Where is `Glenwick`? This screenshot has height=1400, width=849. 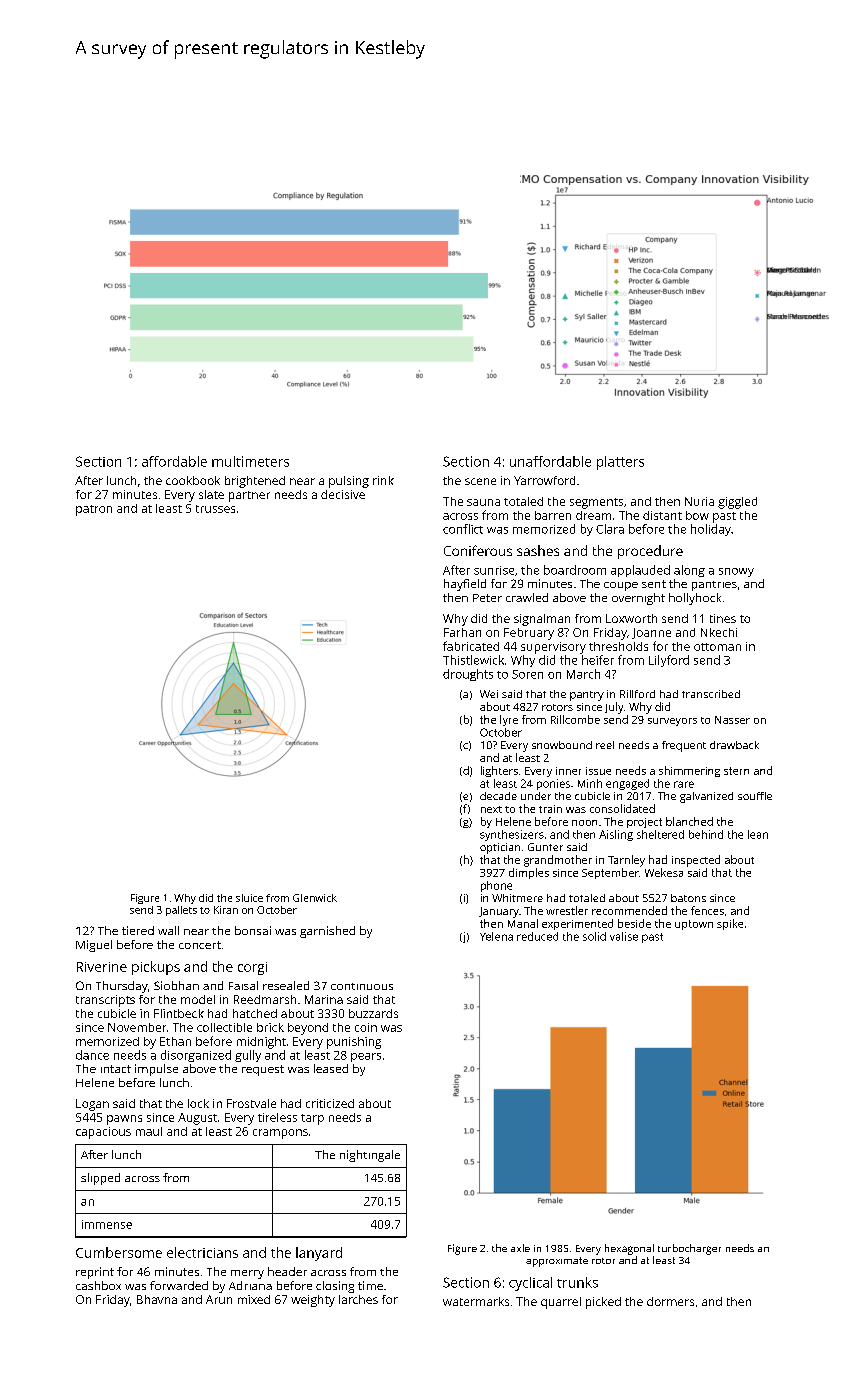
Glenwick is located at coordinates (315, 898).
